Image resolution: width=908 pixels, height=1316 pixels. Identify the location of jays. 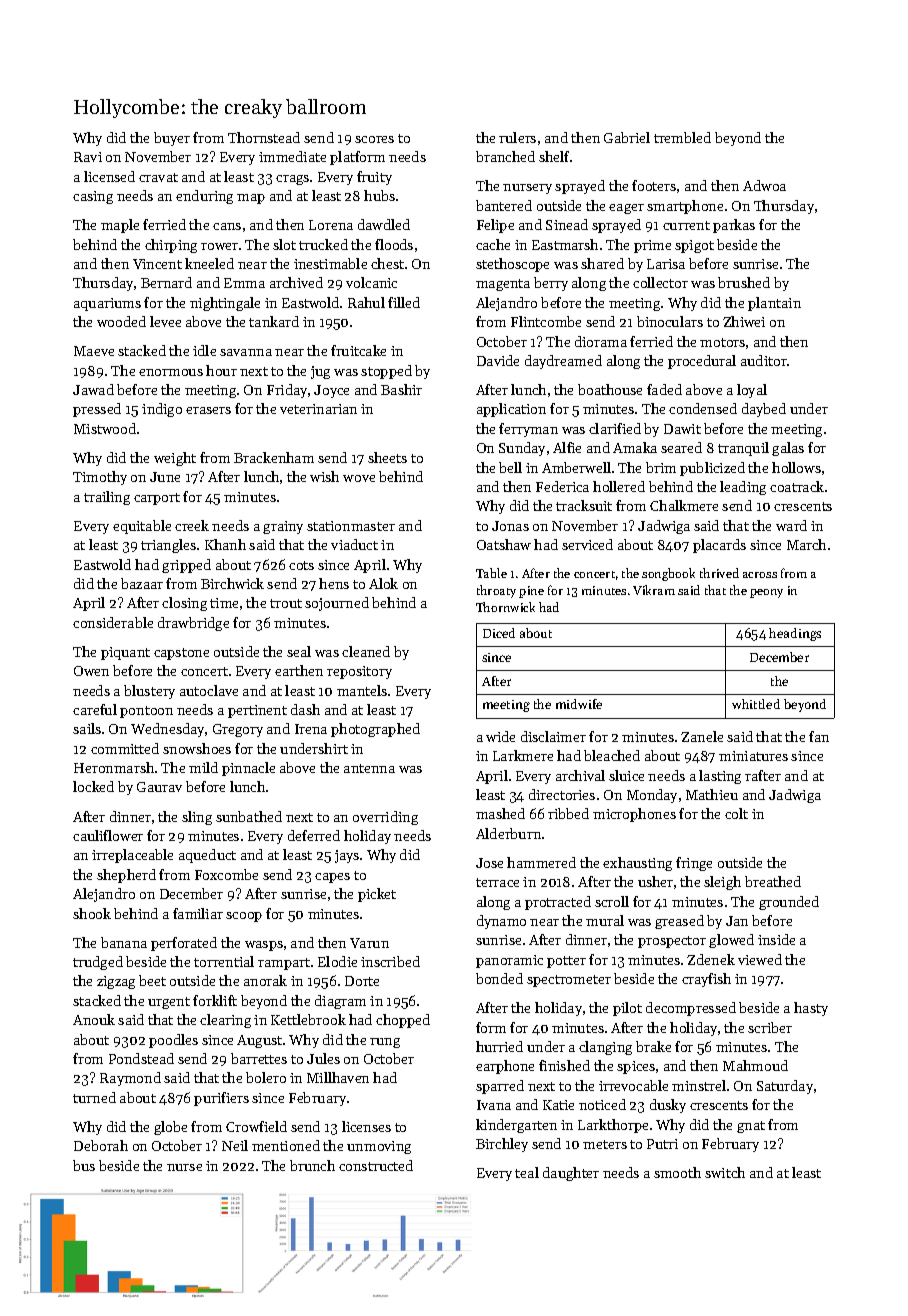
(347, 856).
